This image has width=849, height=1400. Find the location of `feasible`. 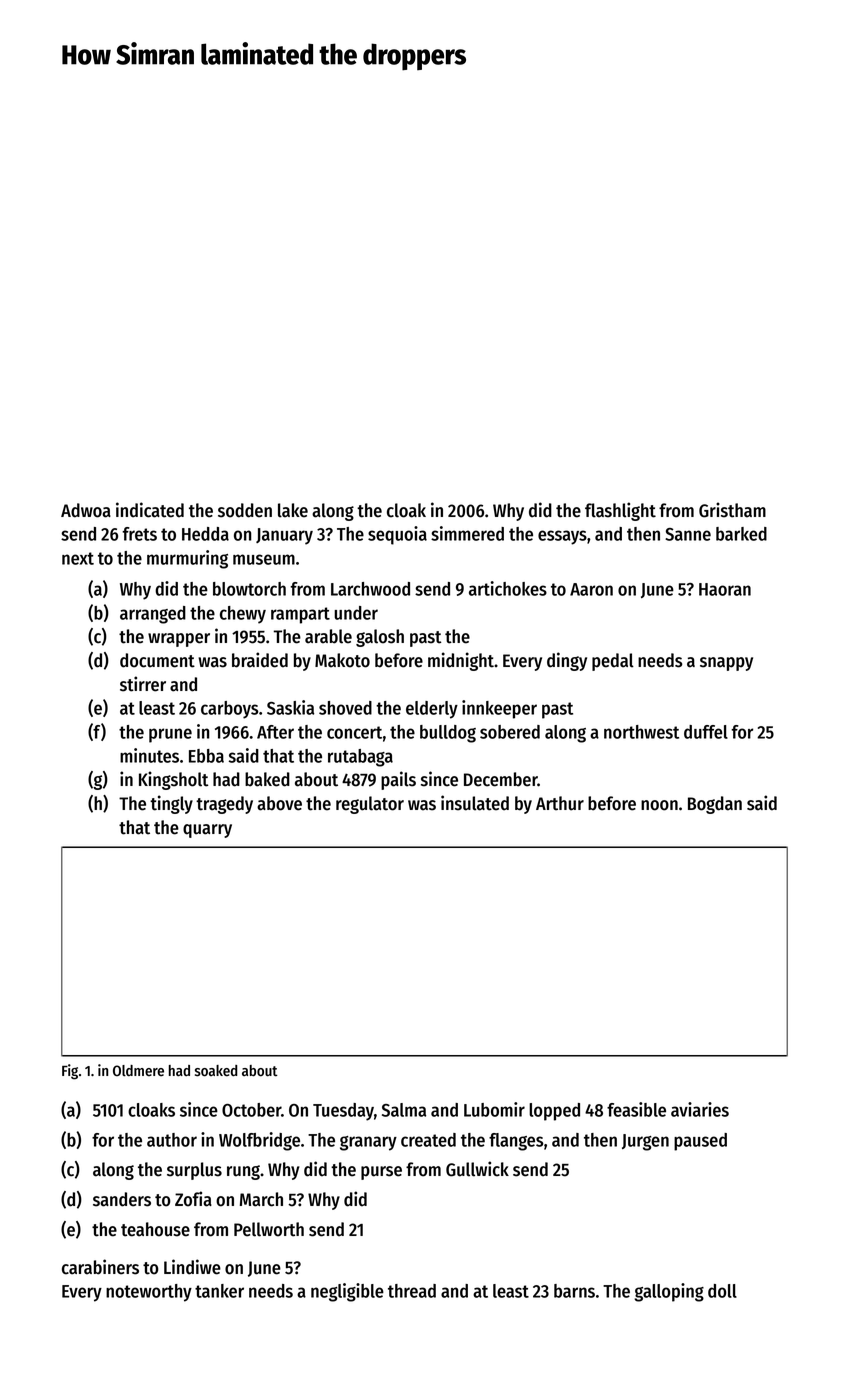

feasible is located at coordinates (636, 1109).
